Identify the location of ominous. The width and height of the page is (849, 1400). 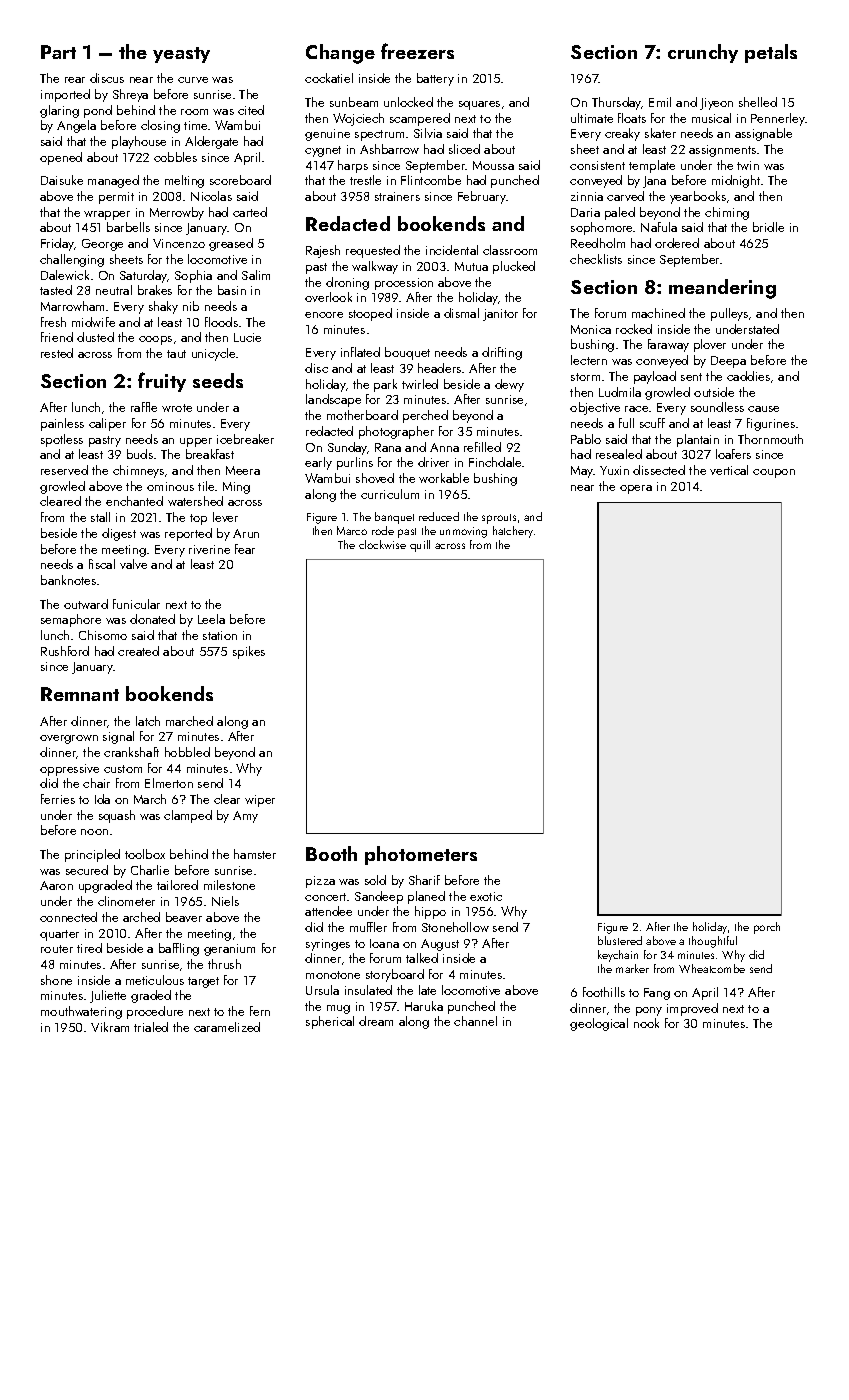
(170, 486).
